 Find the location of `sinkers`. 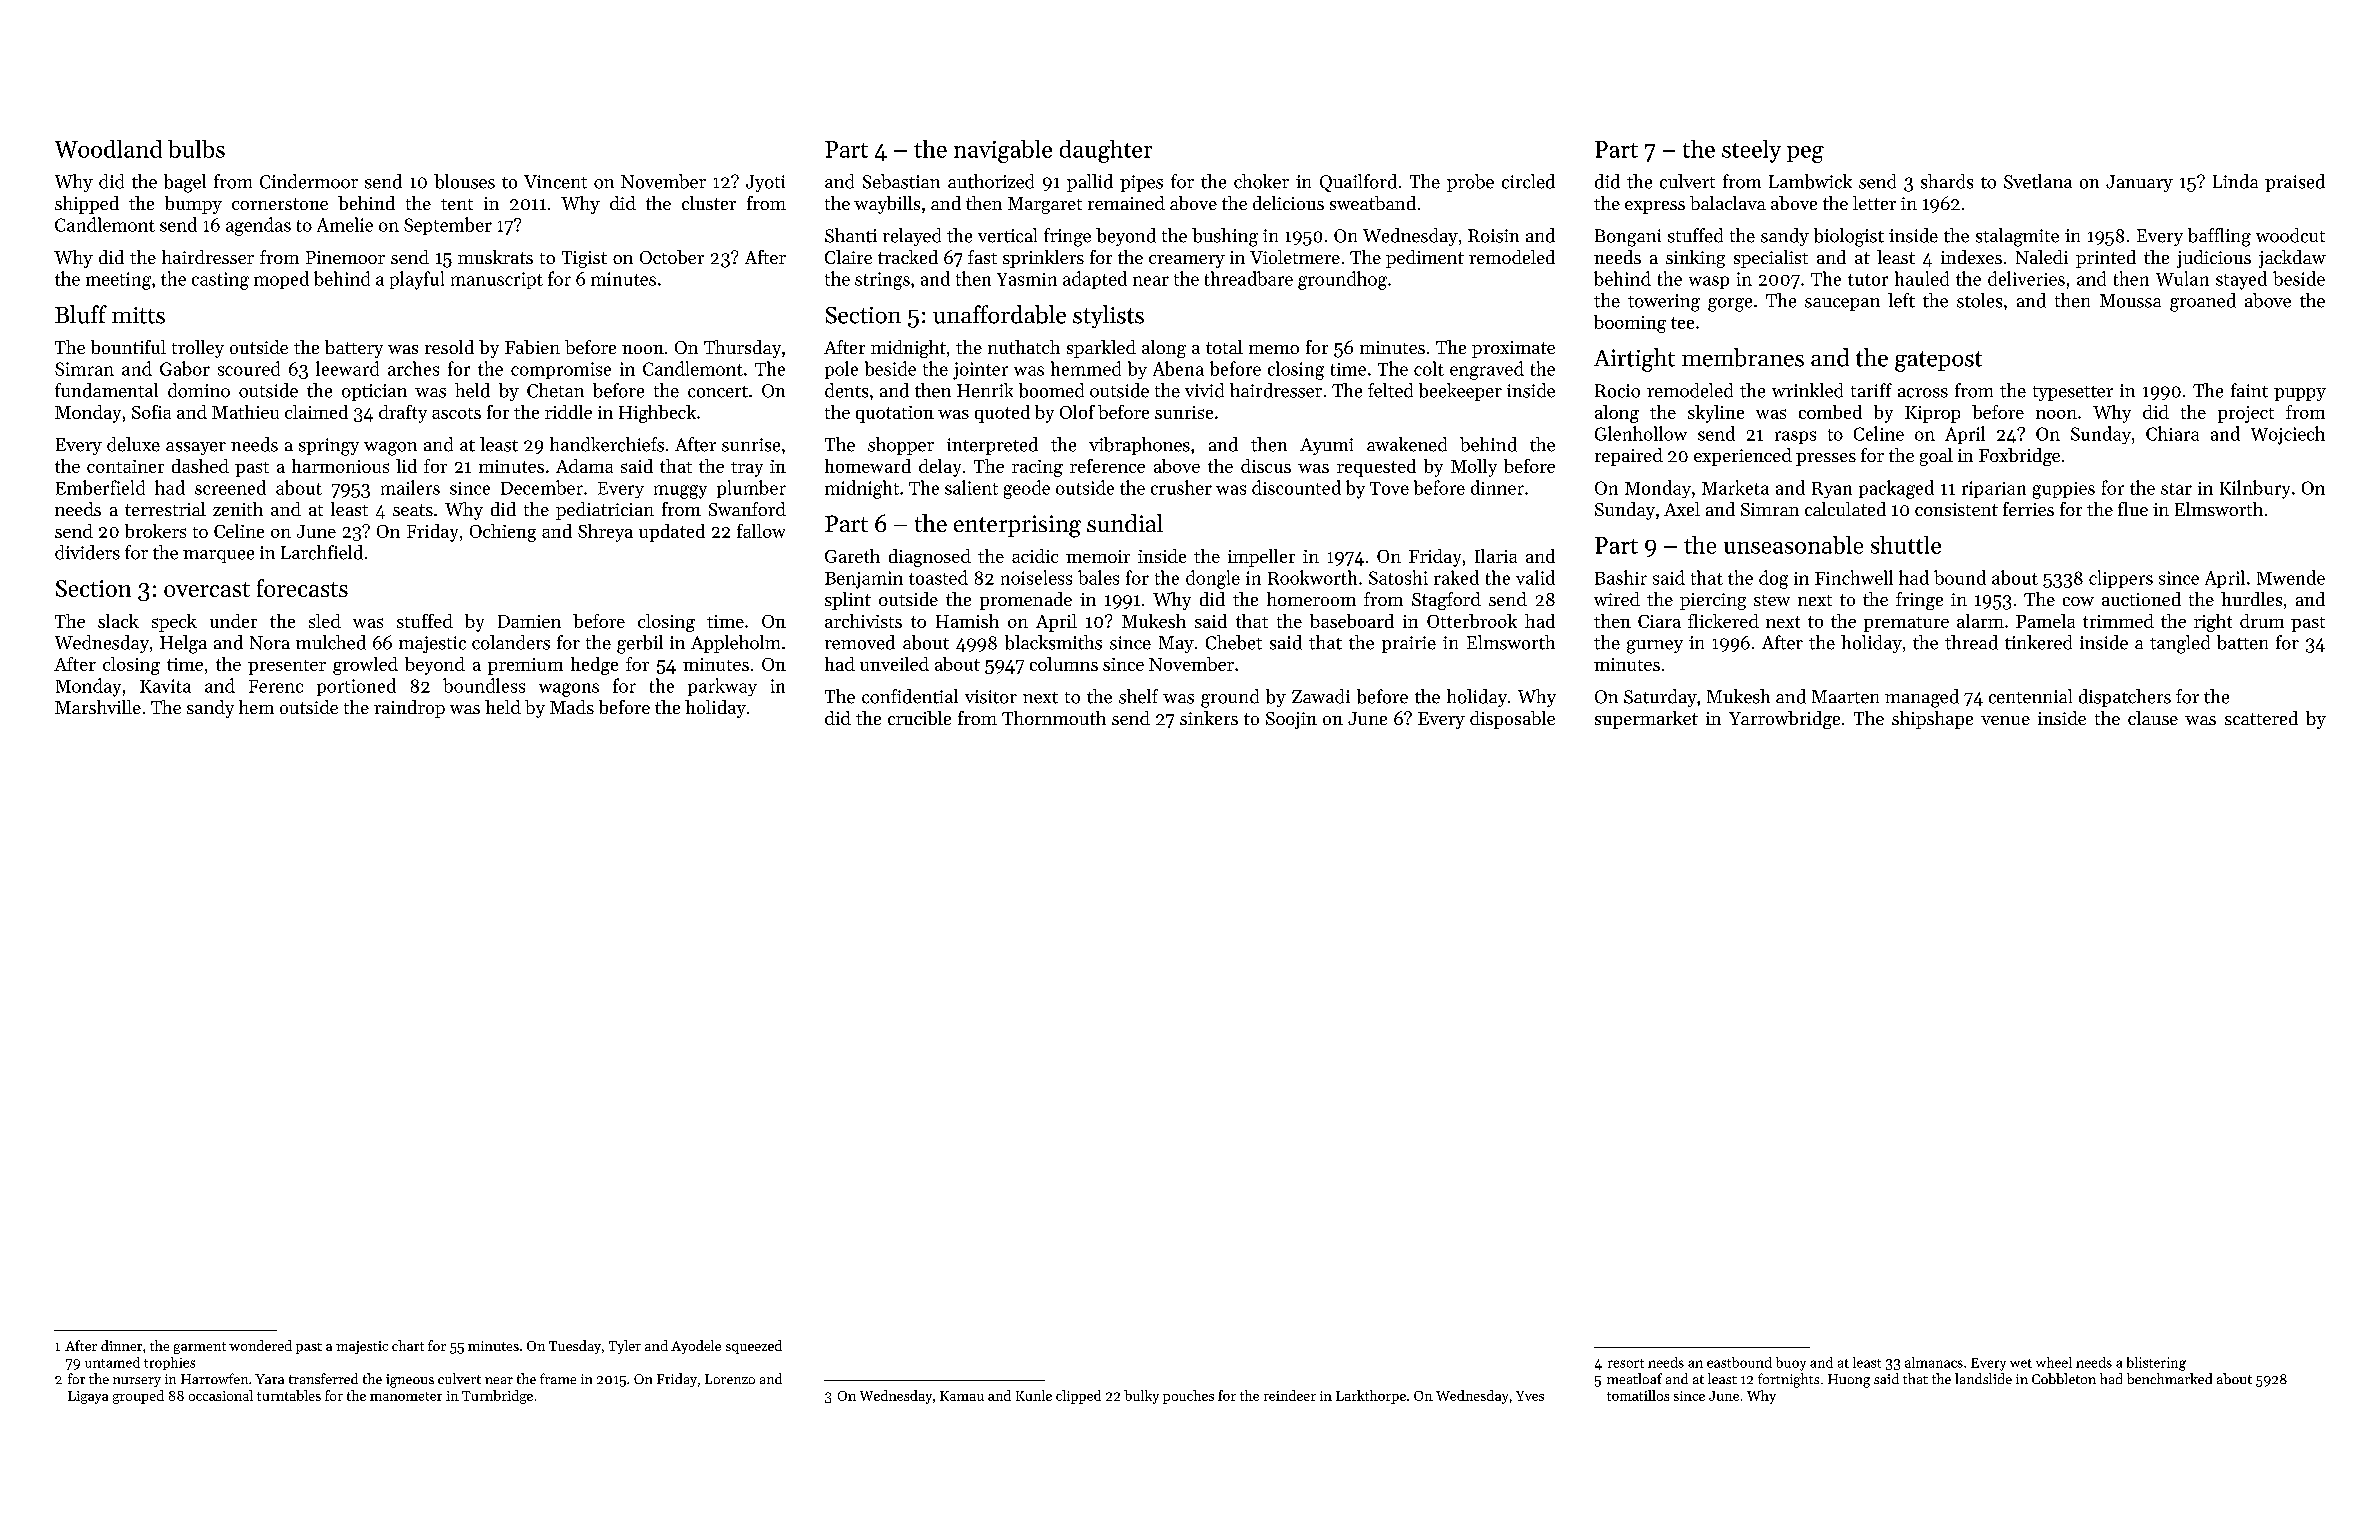

sinkers is located at coordinates (1209, 718).
